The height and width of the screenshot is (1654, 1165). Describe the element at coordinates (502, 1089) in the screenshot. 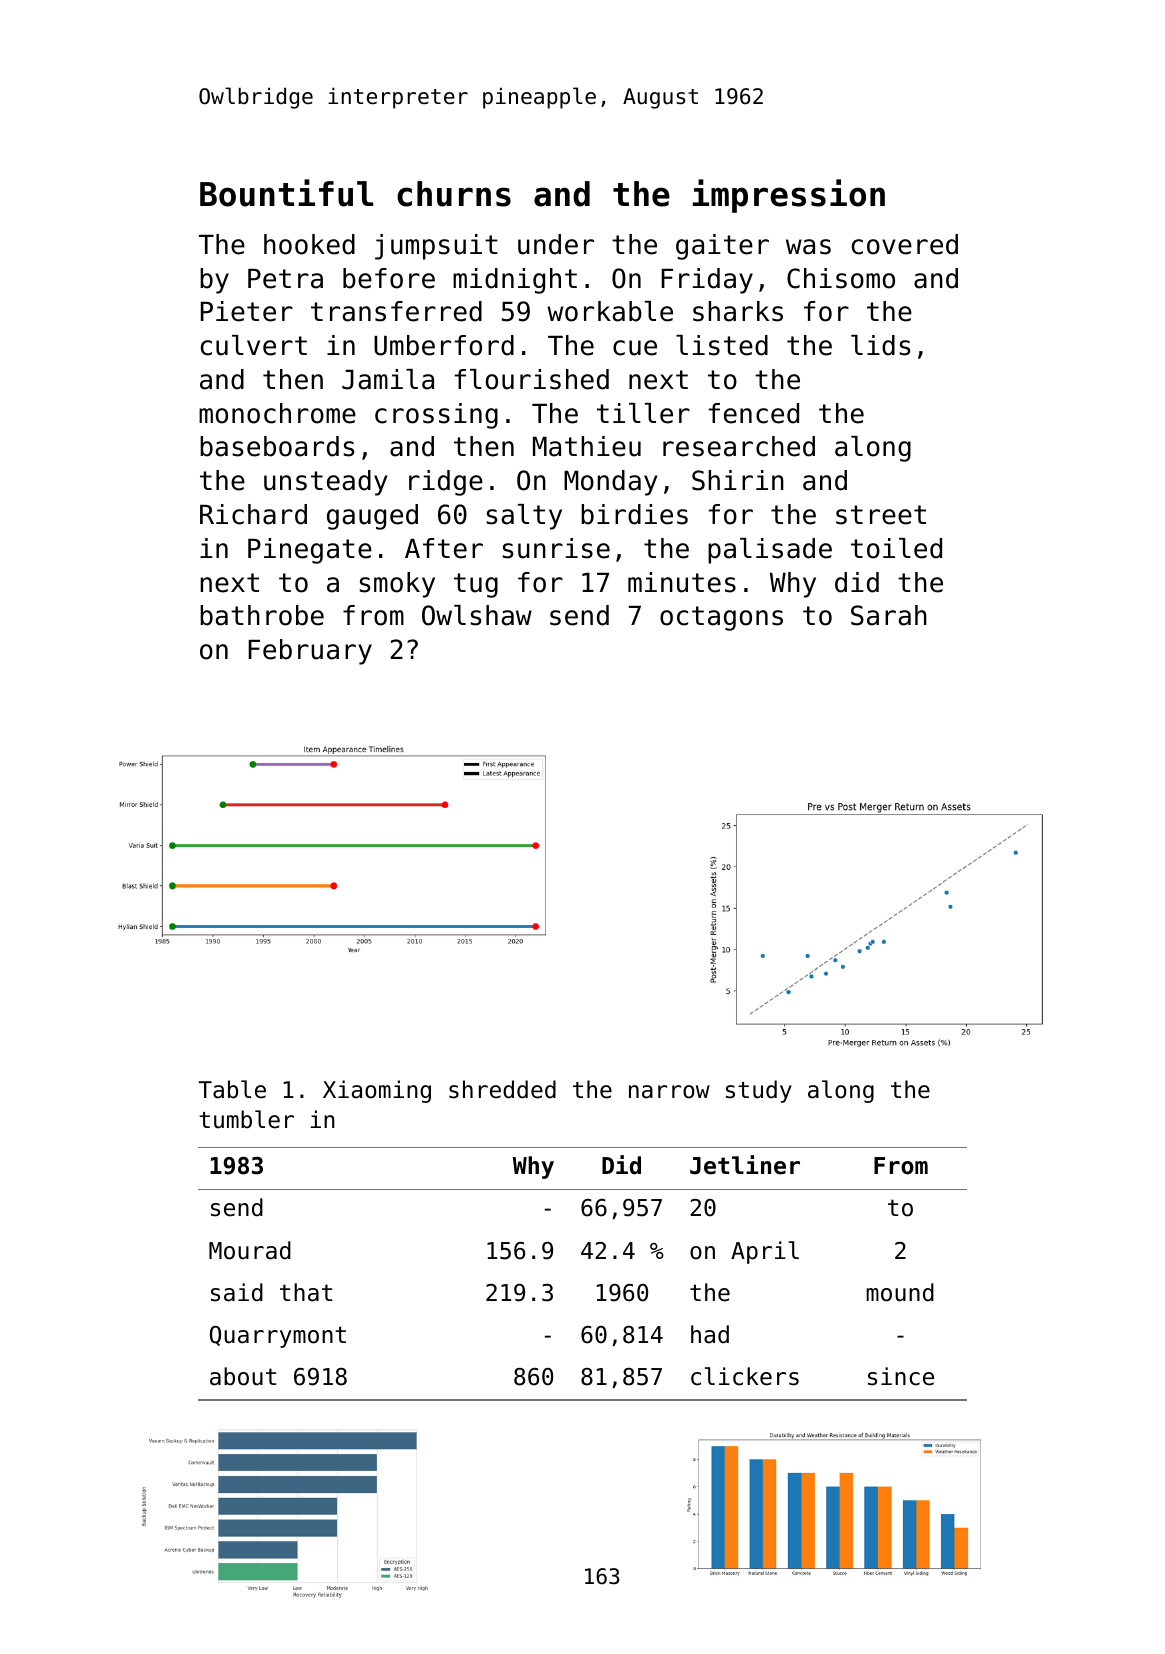

I see `shredded` at that location.
